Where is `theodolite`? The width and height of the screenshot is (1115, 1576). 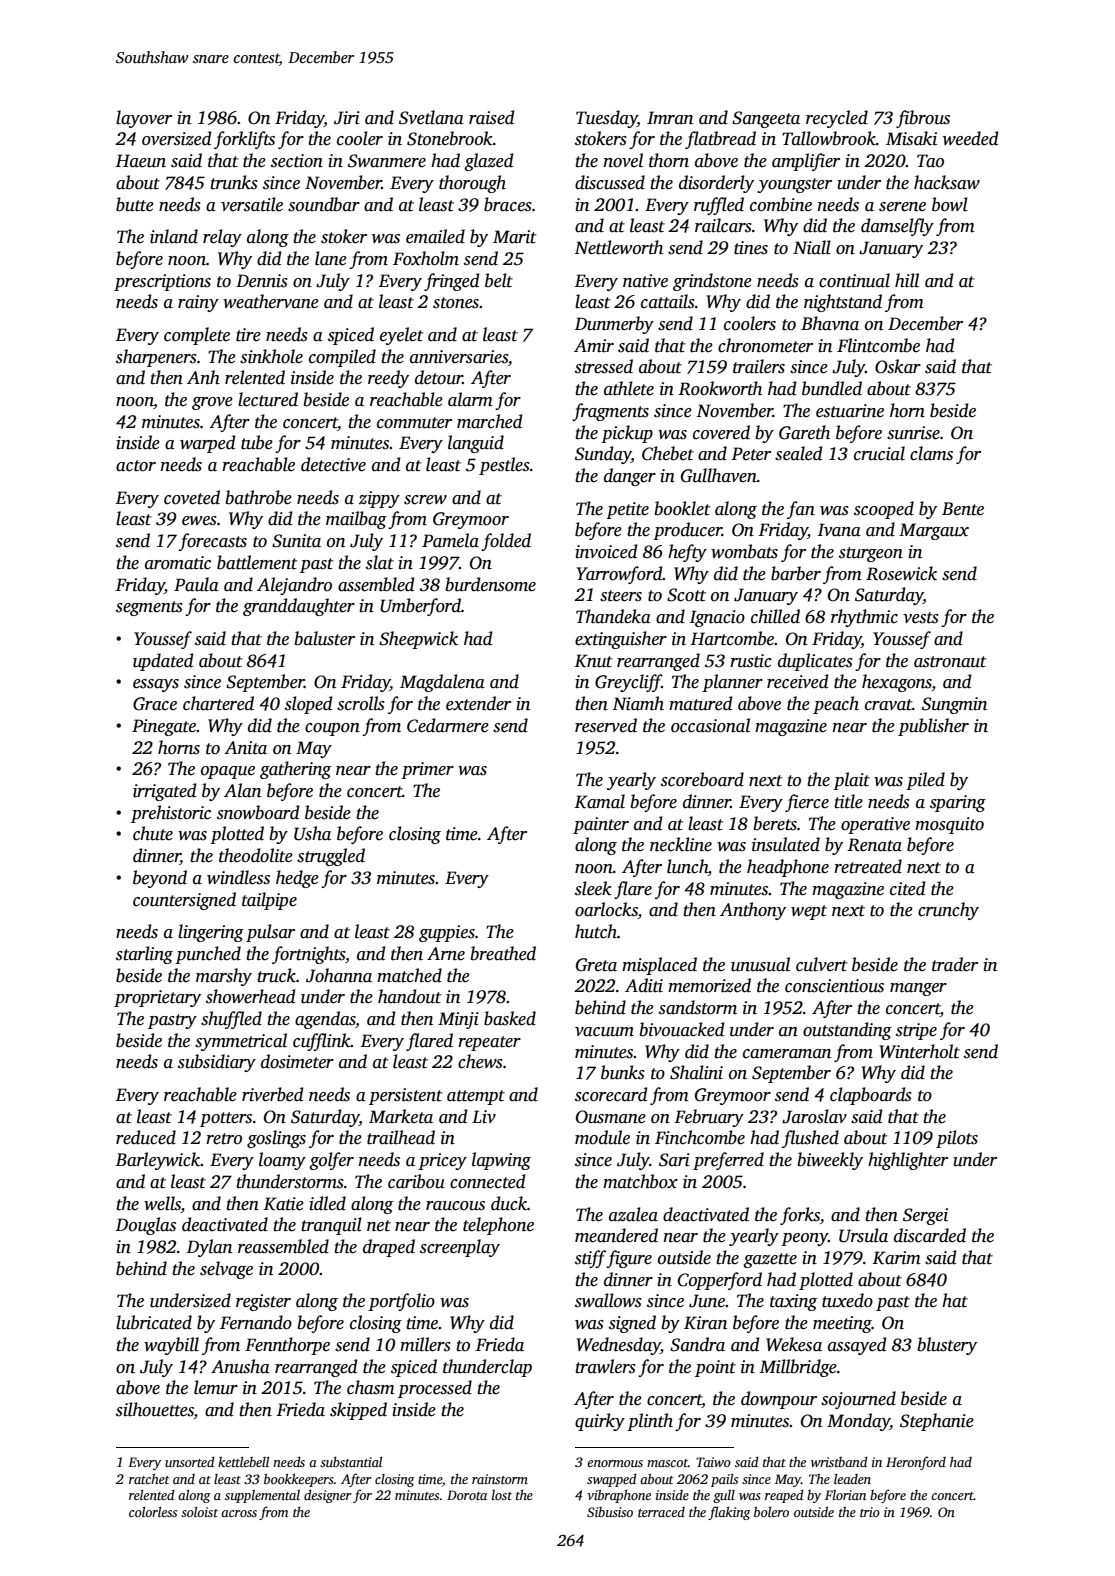 theodolite is located at coordinates (256, 855).
